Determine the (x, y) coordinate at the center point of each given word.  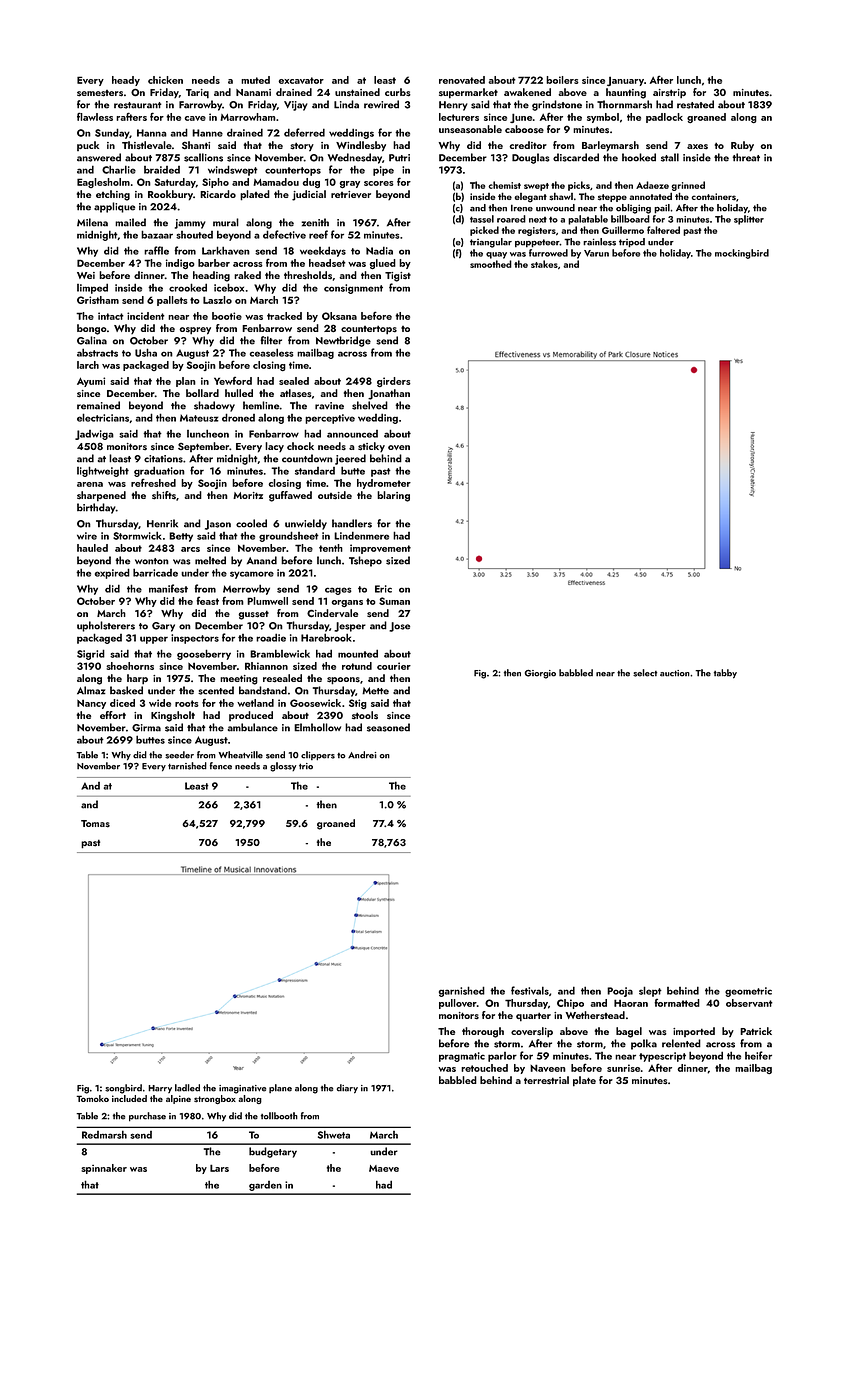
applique (114, 207)
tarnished (187, 766)
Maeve (384, 1168)
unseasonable (470, 129)
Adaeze (652, 185)
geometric (748, 992)
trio (306, 766)
